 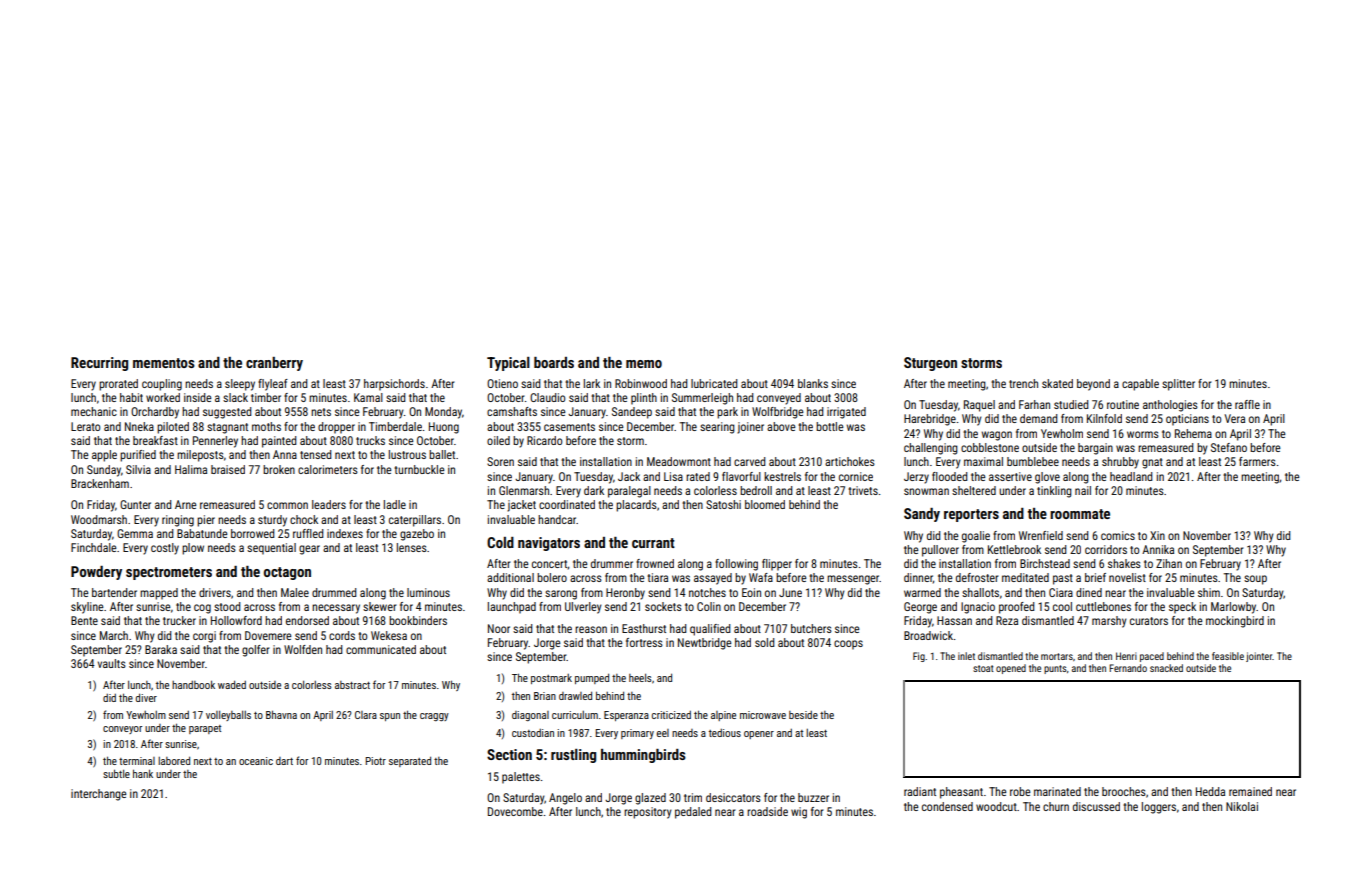 What do you see at coordinates (533, 733) in the image?
I see `custodian` at bounding box center [533, 733].
